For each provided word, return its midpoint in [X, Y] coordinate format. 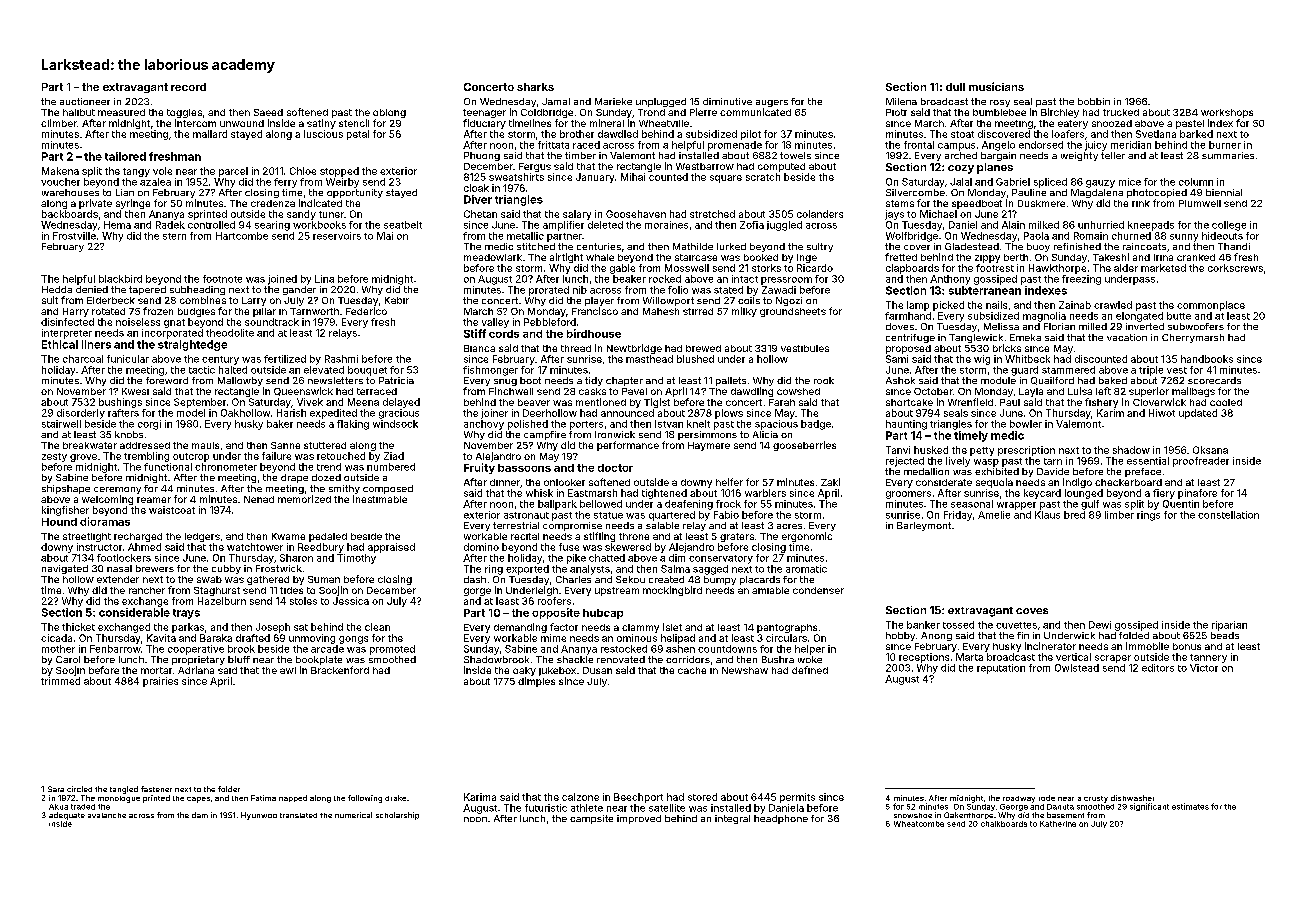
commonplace [1211, 306]
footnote [222, 279]
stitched [536, 246]
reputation [1001, 669]
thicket [78, 627]
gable [622, 269]
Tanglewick [976, 338]
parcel [233, 172]
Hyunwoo [259, 816]
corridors [688, 659]
